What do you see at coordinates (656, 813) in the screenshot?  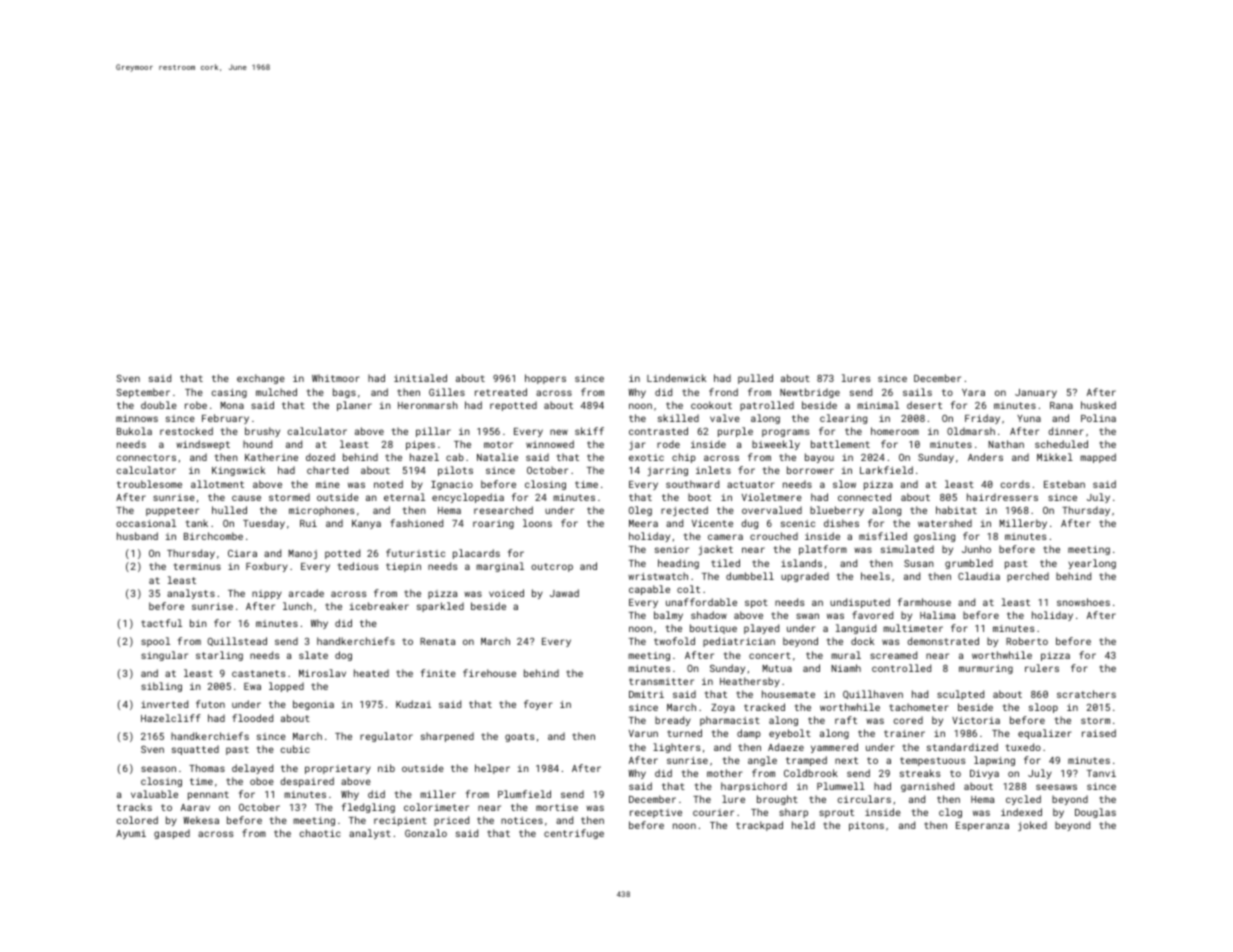 I see `receptive` at bounding box center [656, 813].
